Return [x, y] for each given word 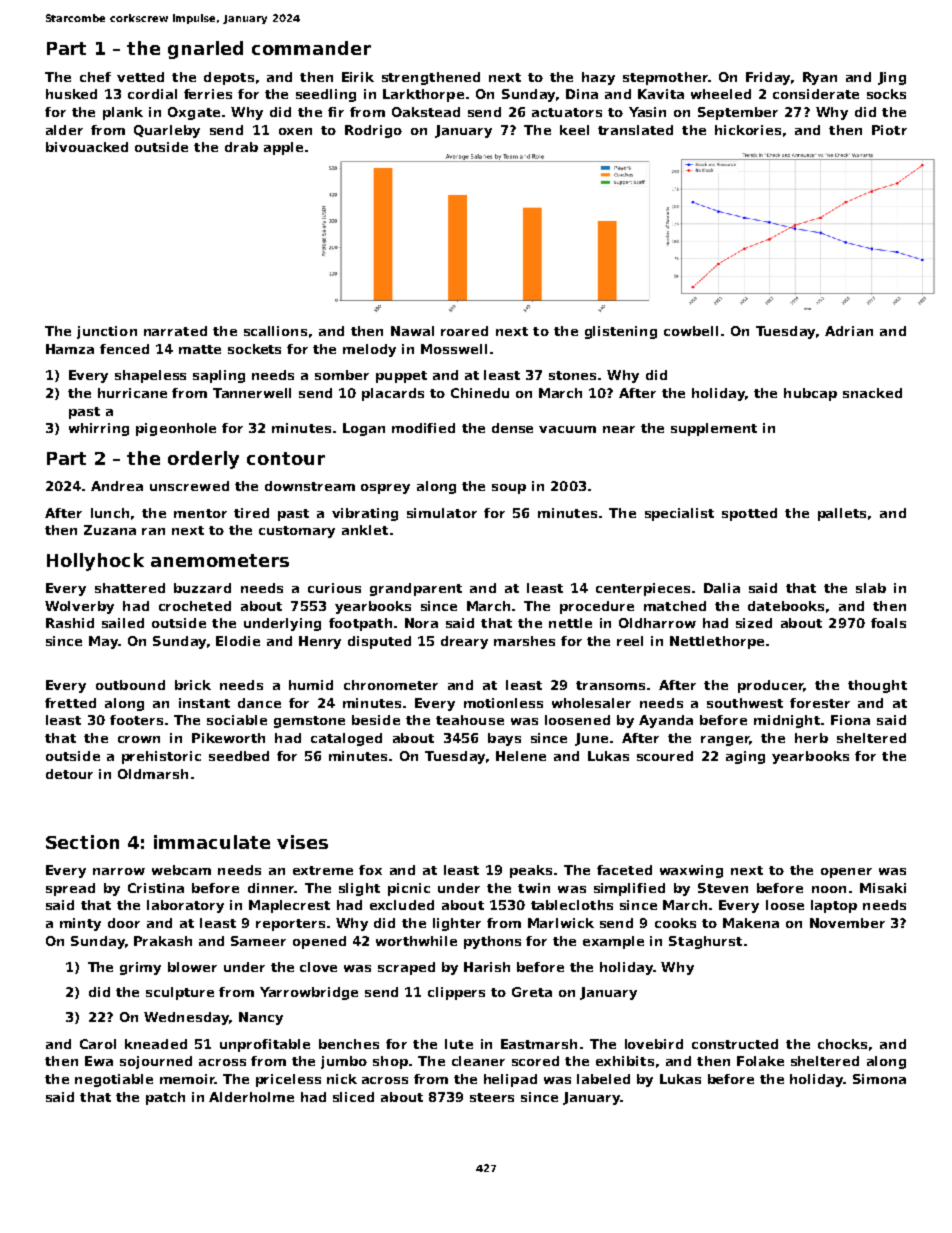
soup [509, 489]
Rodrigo [373, 131]
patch [165, 1098]
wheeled [721, 94]
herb [811, 738]
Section [82, 842]
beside [376, 720]
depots [229, 78]
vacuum [567, 429]
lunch [110, 513]
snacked [872, 393]
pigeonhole [176, 429]
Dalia [722, 588]
